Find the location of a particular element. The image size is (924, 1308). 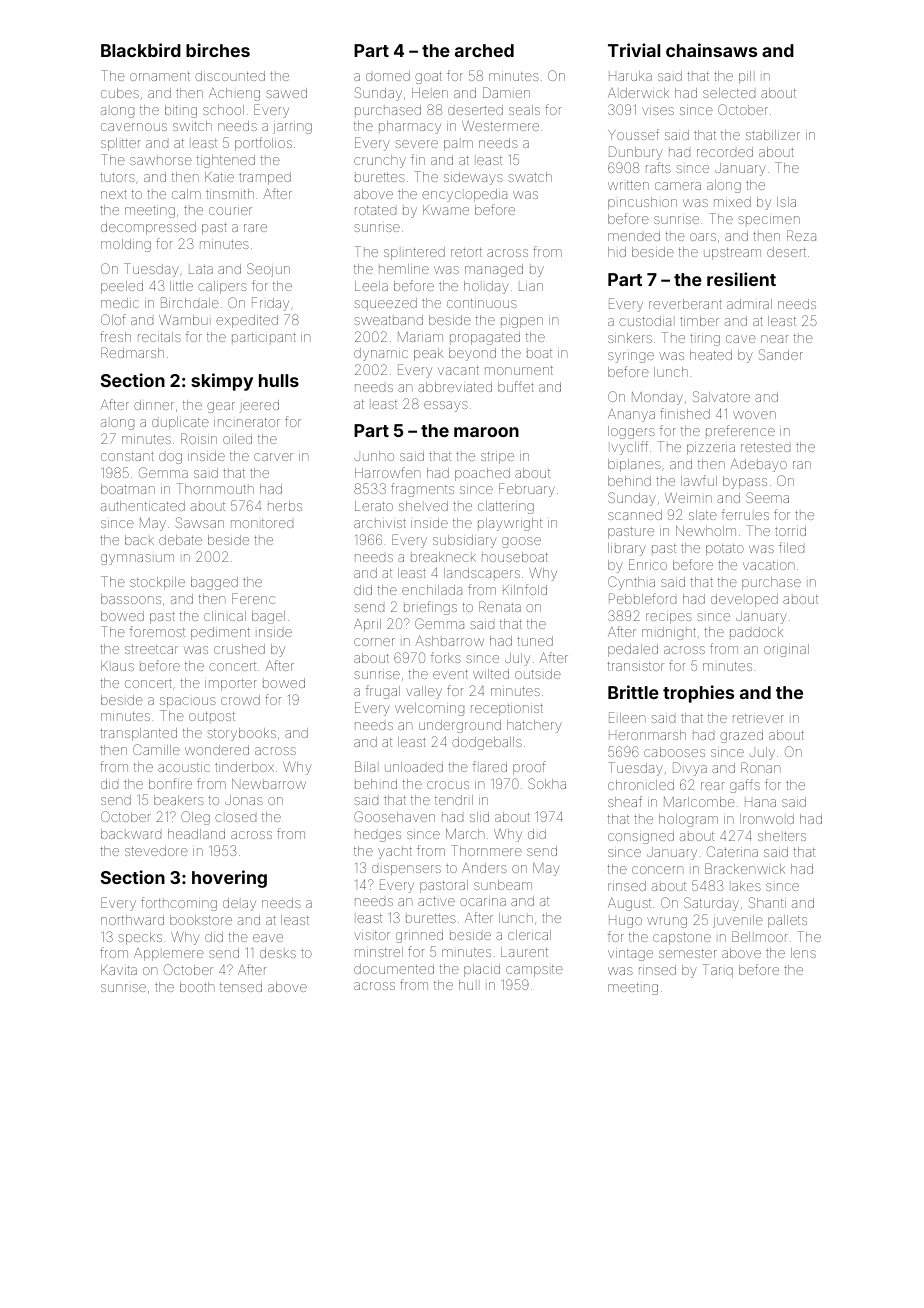

stabilizer is located at coordinates (773, 135).
